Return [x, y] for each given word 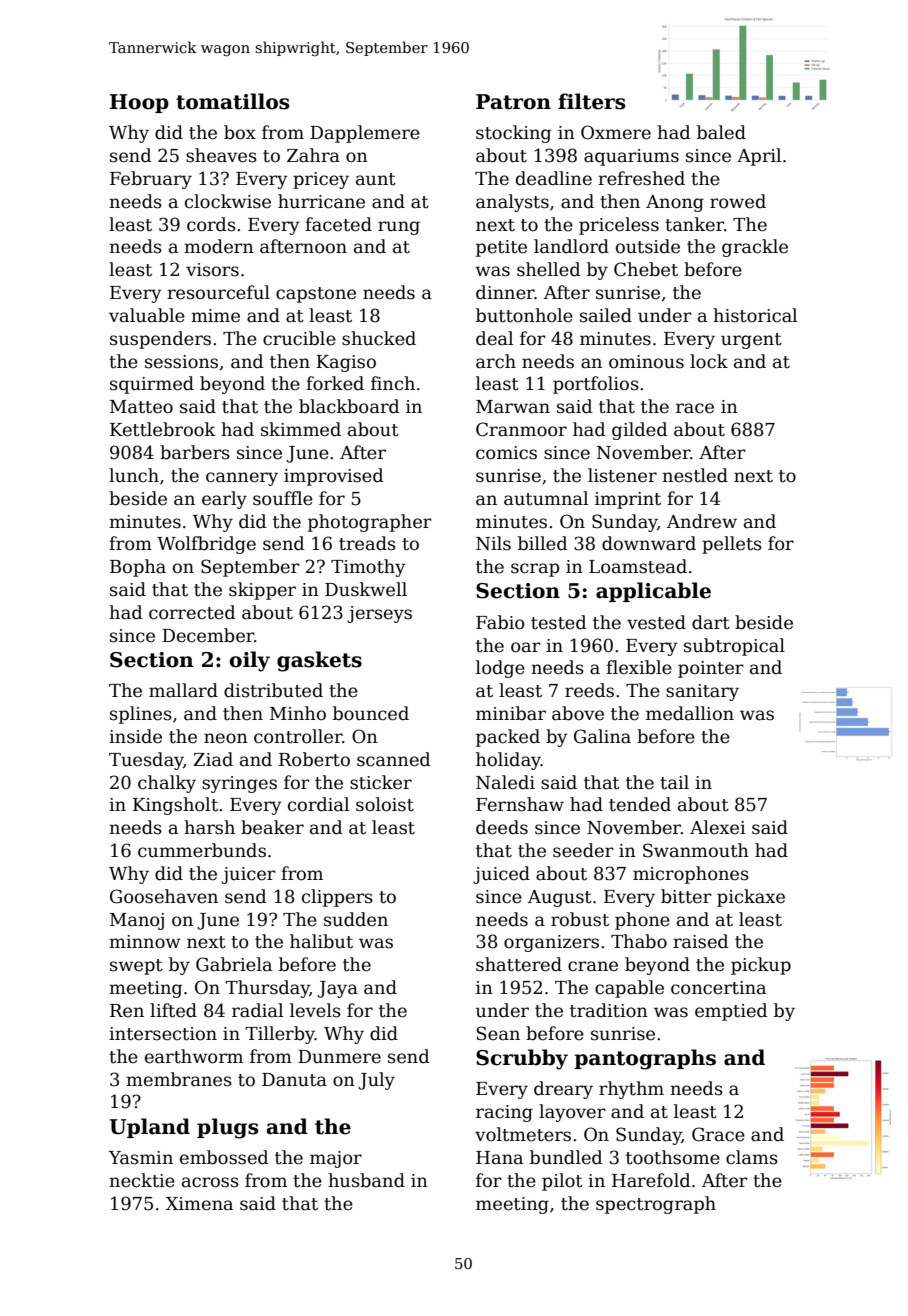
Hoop [139, 103]
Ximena [199, 1204]
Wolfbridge [206, 545]
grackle [755, 248]
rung [399, 228]
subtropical [734, 647]
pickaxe [751, 898]
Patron [513, 102]
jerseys [379, 614]
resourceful [218, 292]
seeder [583, 850]
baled [721, 132]
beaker [272, 827]
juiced [501, 875]
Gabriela [234, 964]
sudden [356, 919]
